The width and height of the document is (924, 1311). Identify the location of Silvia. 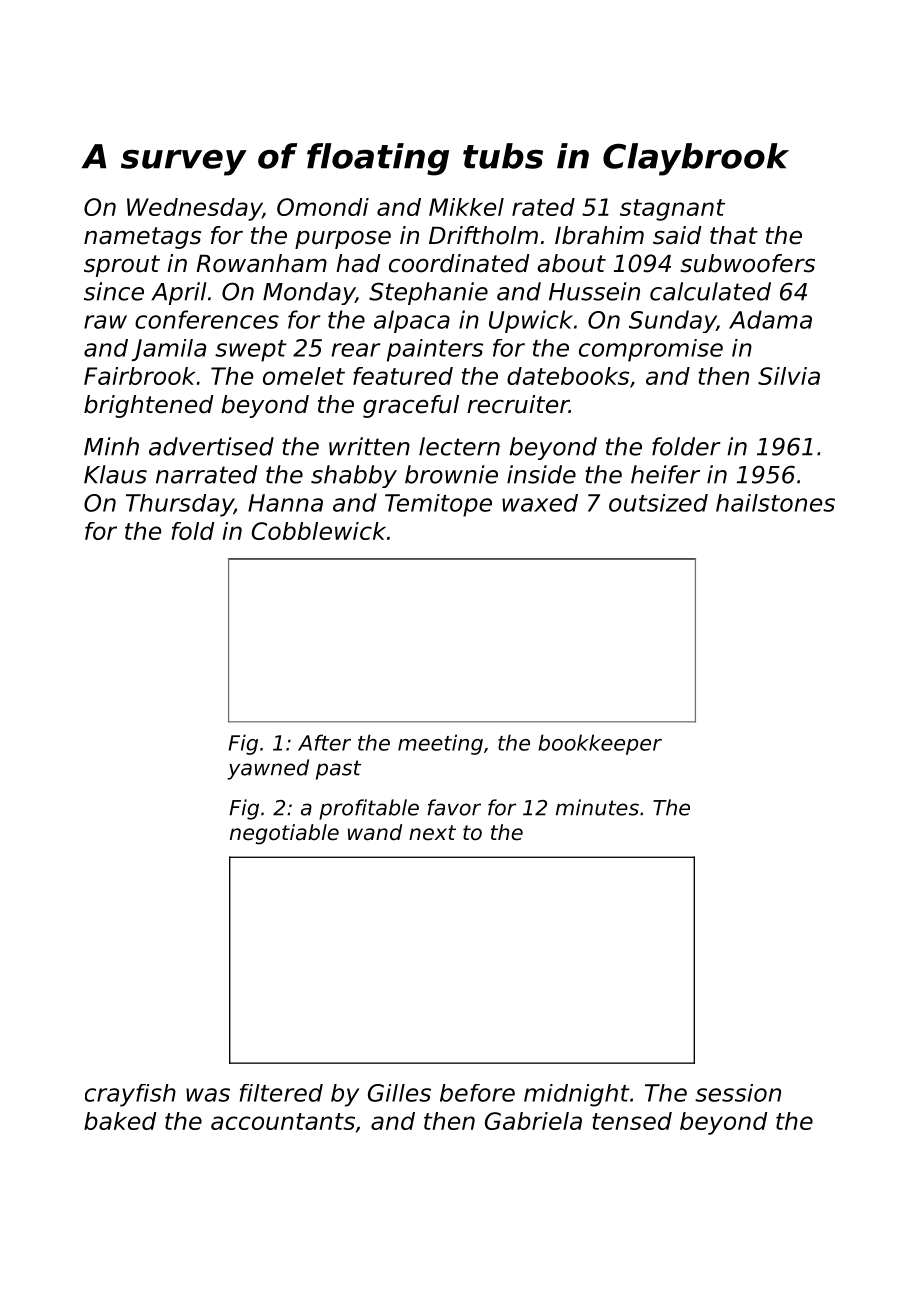
(789, 376).
